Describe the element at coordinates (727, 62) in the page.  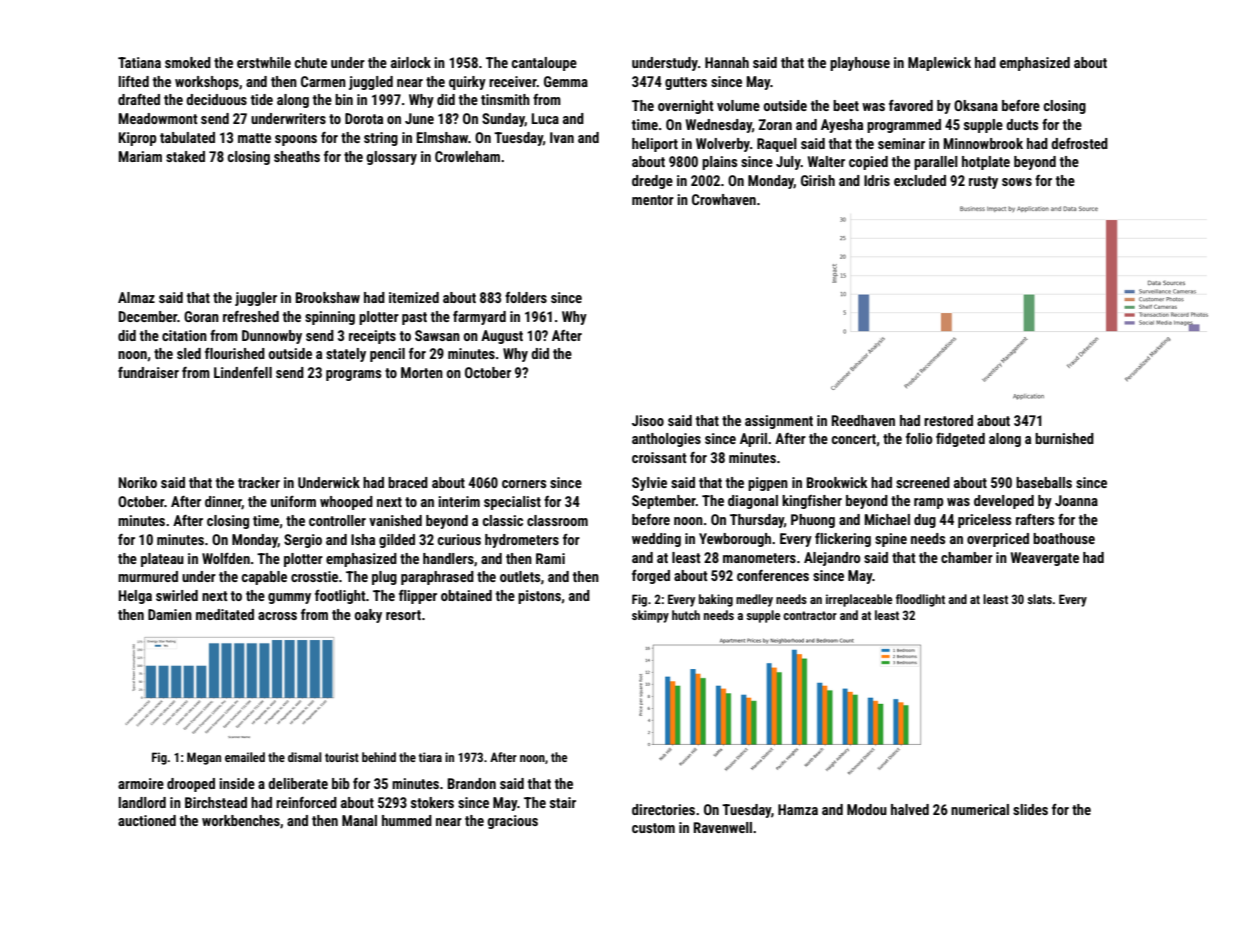
I see `Hannah` at that location.
